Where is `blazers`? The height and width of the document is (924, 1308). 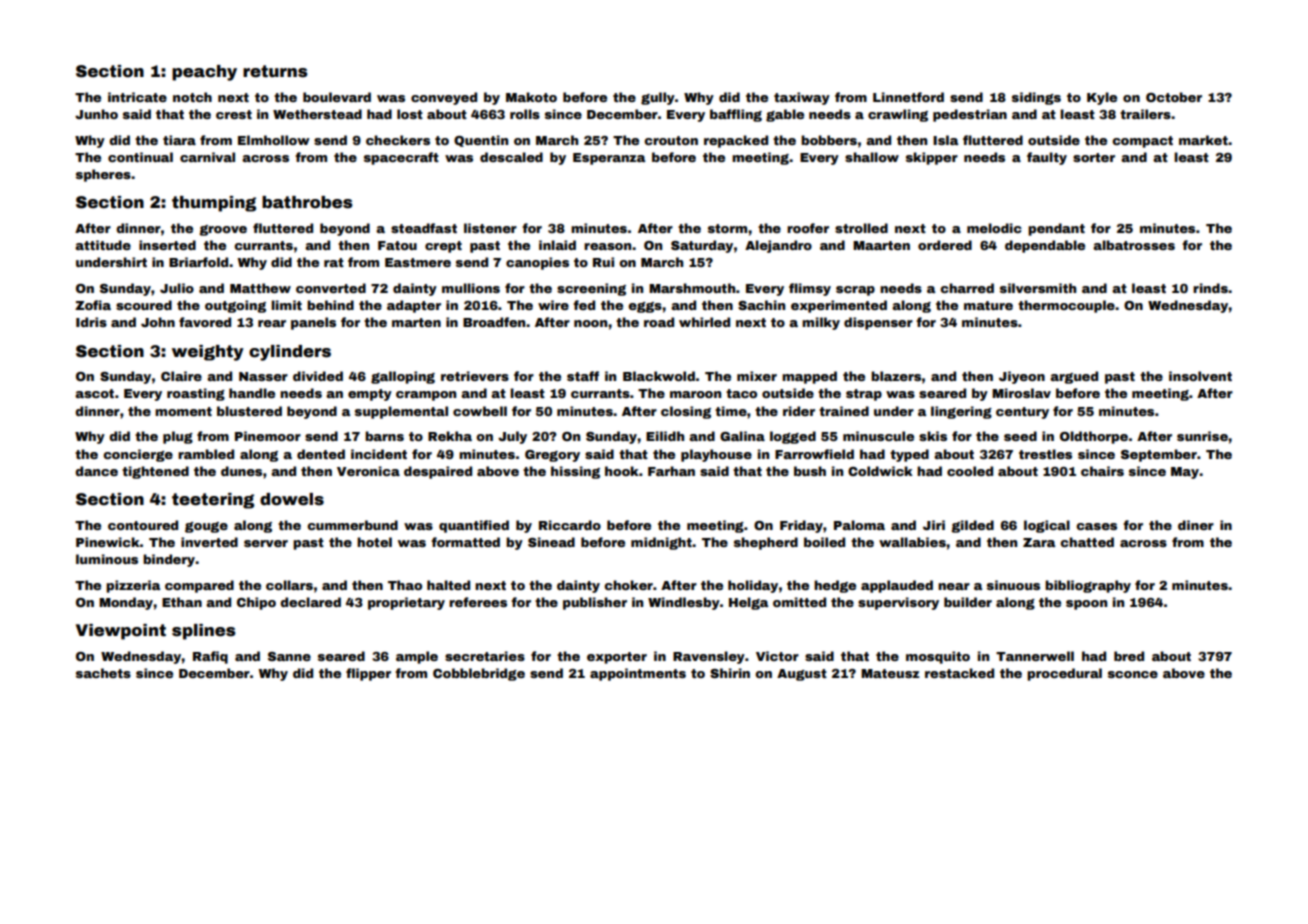 blazers is located at coordinates (896, 376).
